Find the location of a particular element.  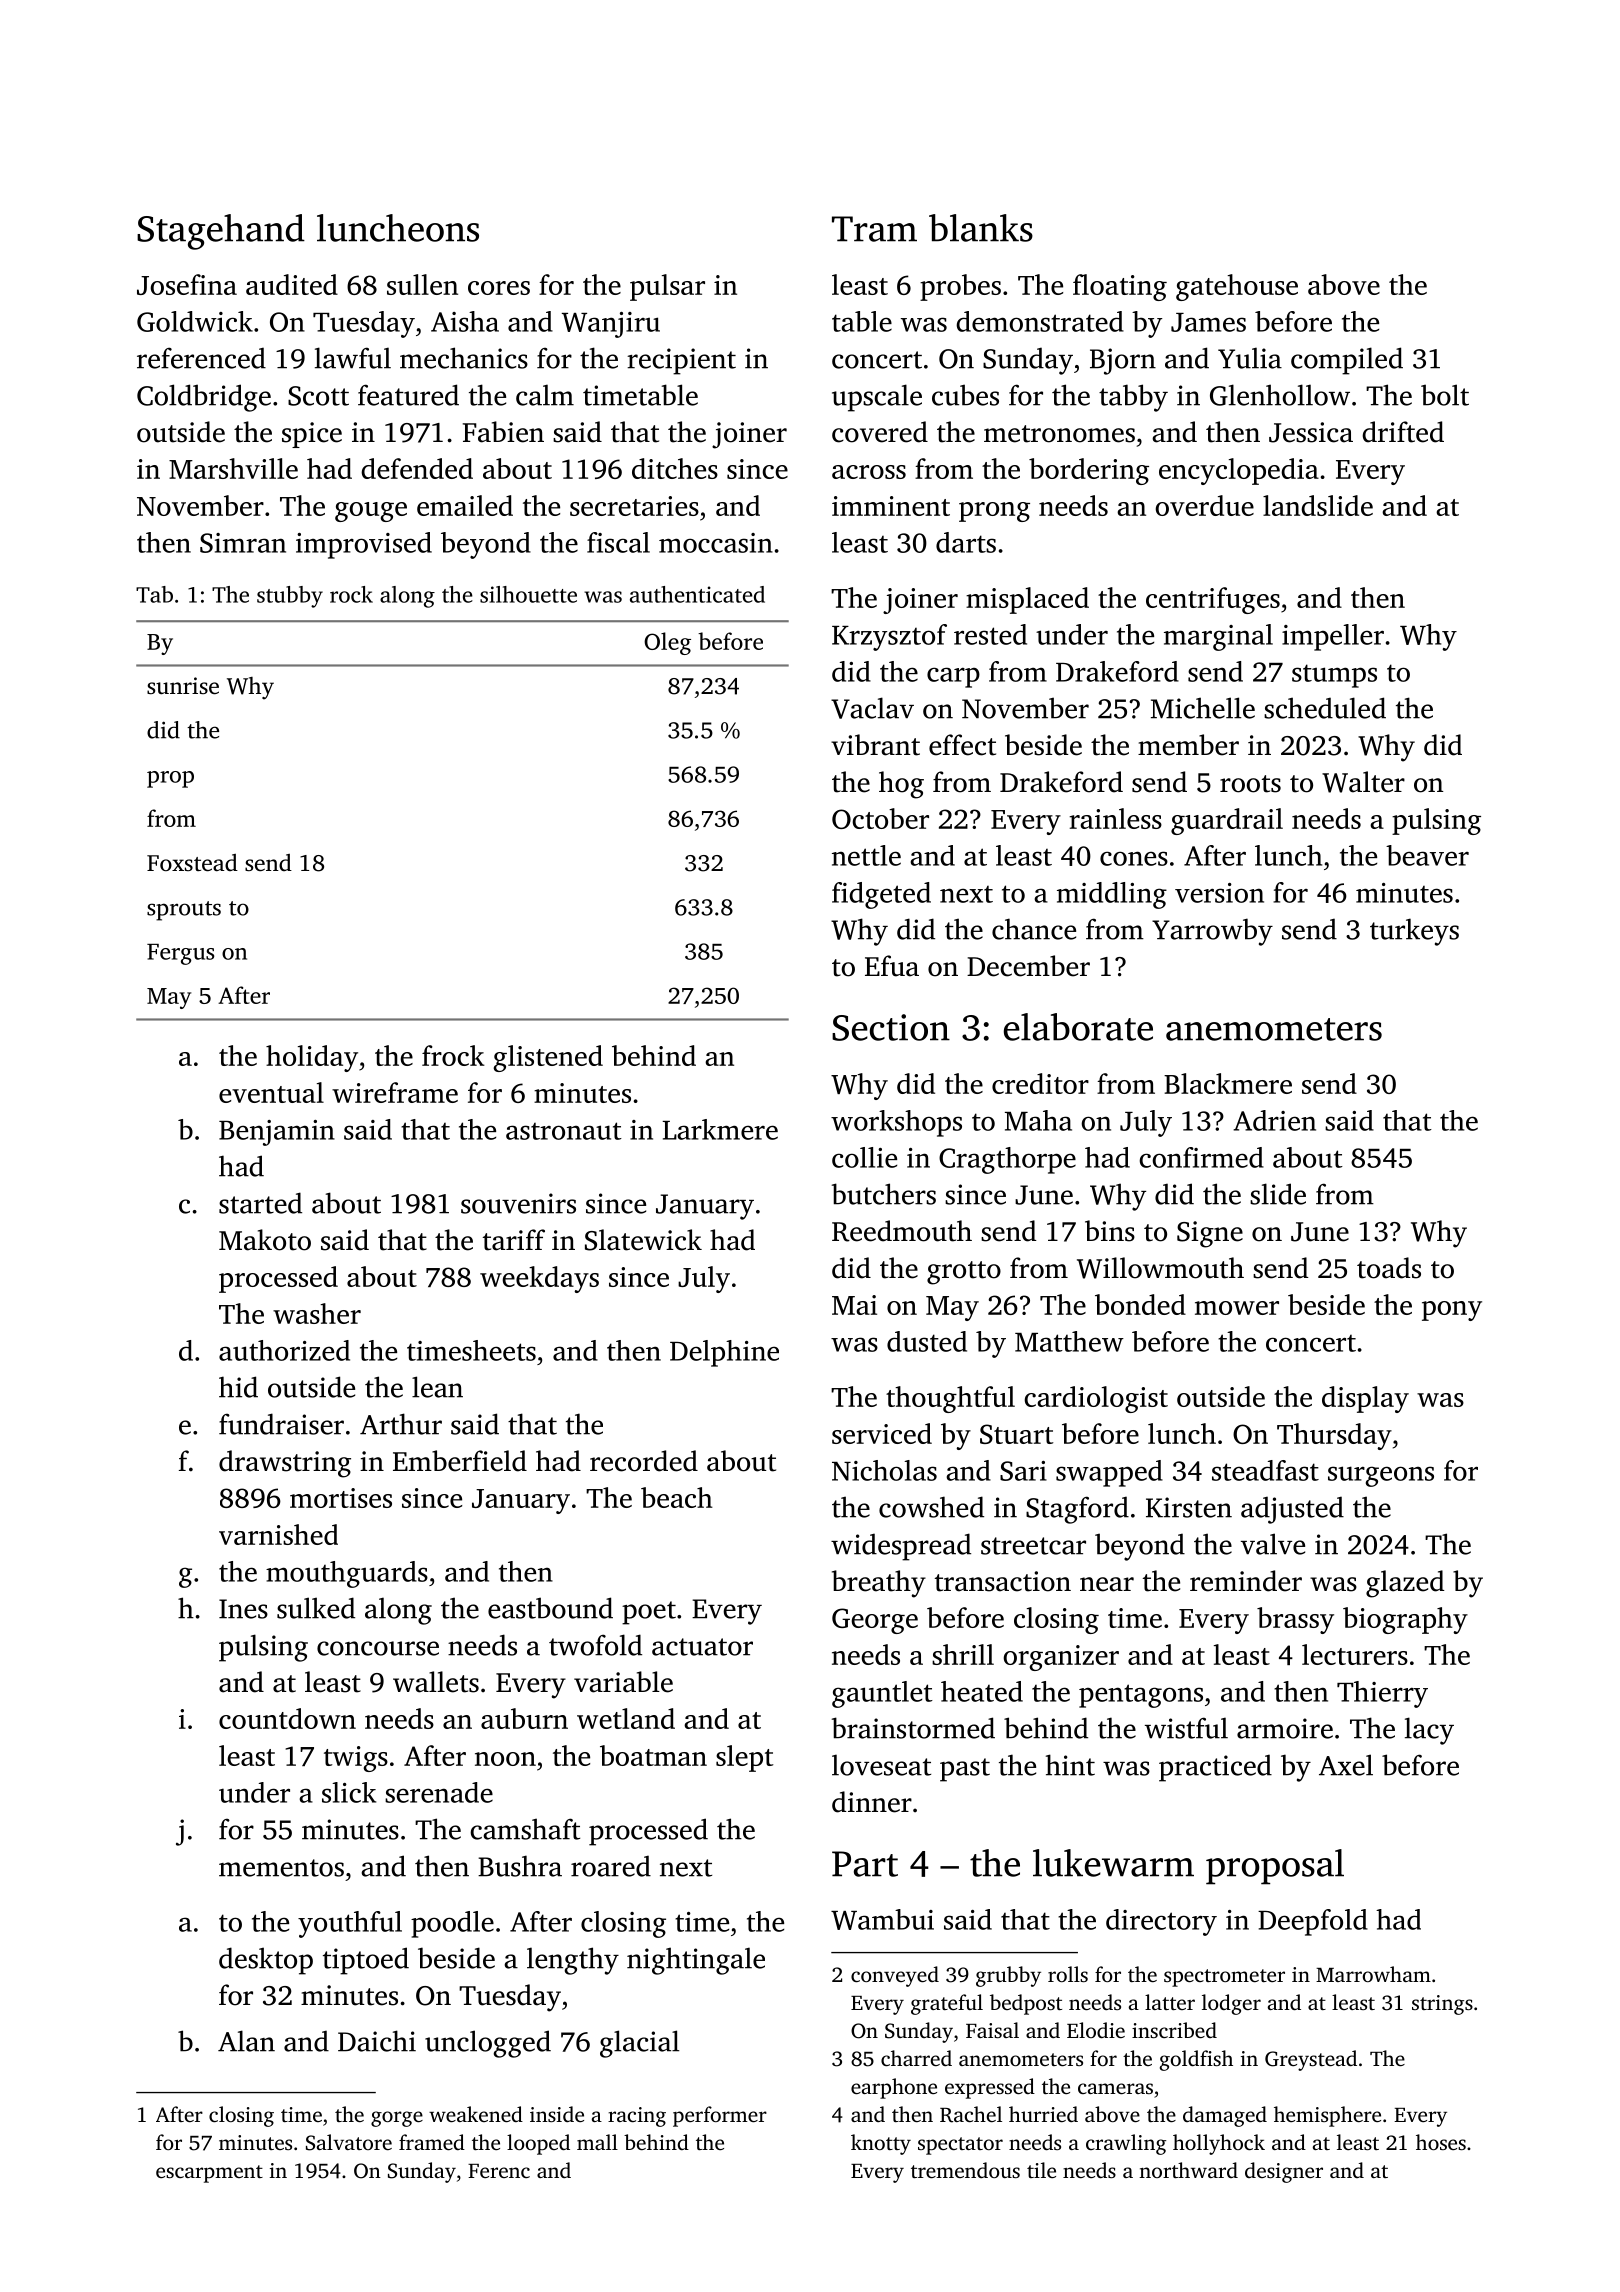

gatehouse is located at coordinates (1237, 287).
